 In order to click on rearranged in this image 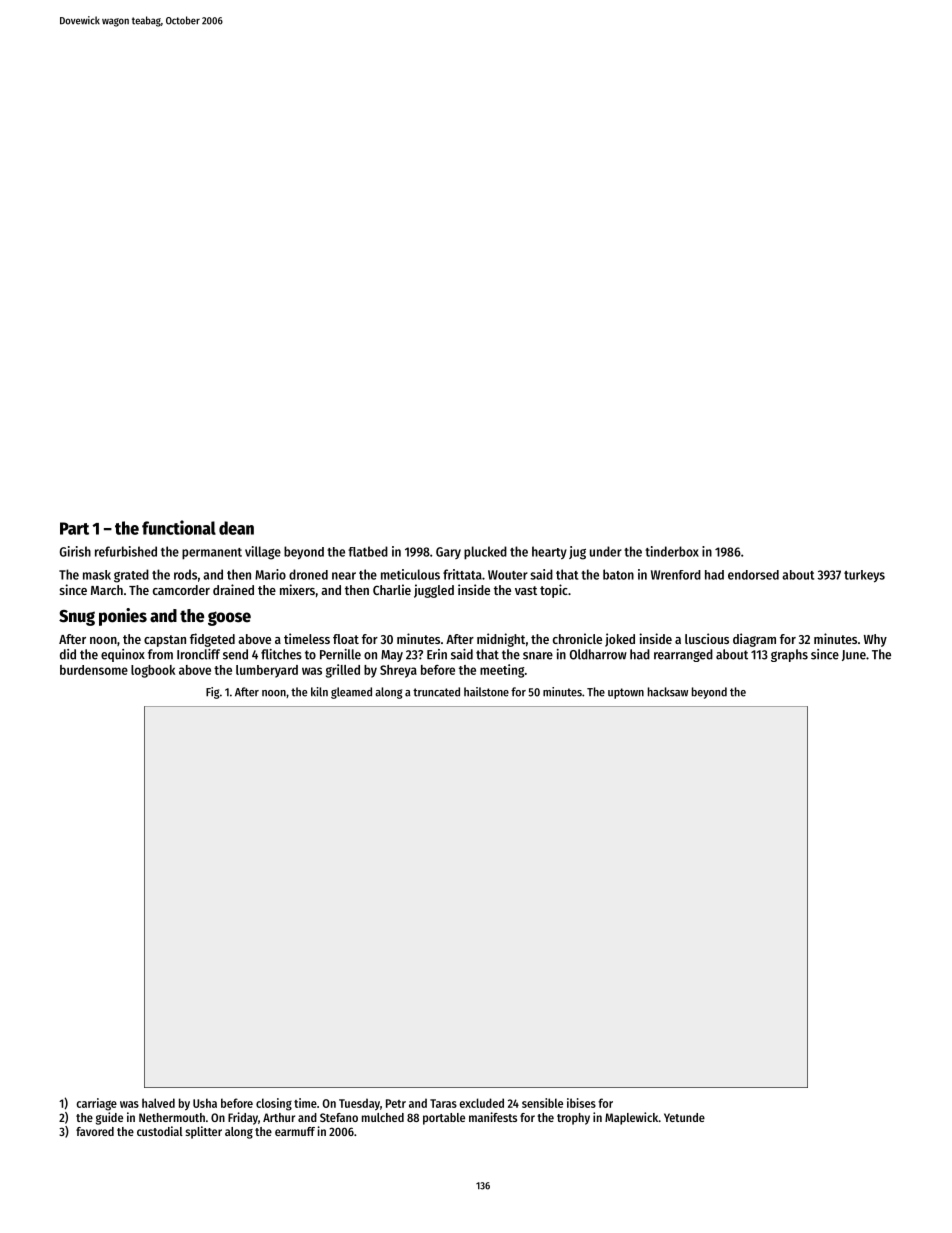, I will do `click(683, 655)`.
